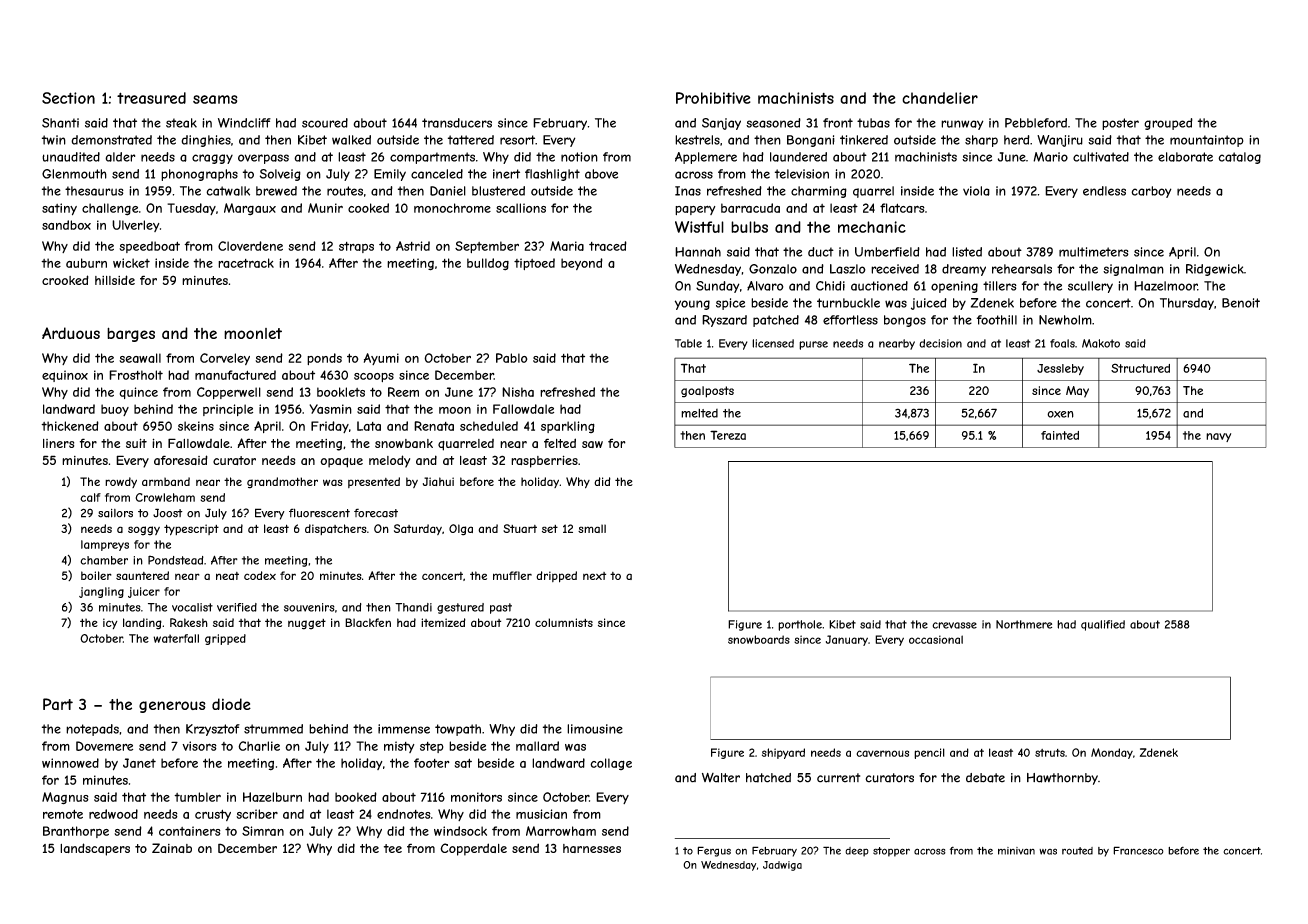 Image resolution: width=1308 pixels, height=924 pixels. Describe the element at coordinates (713, 98) in the image. I see `Prohibitive` at that location.
